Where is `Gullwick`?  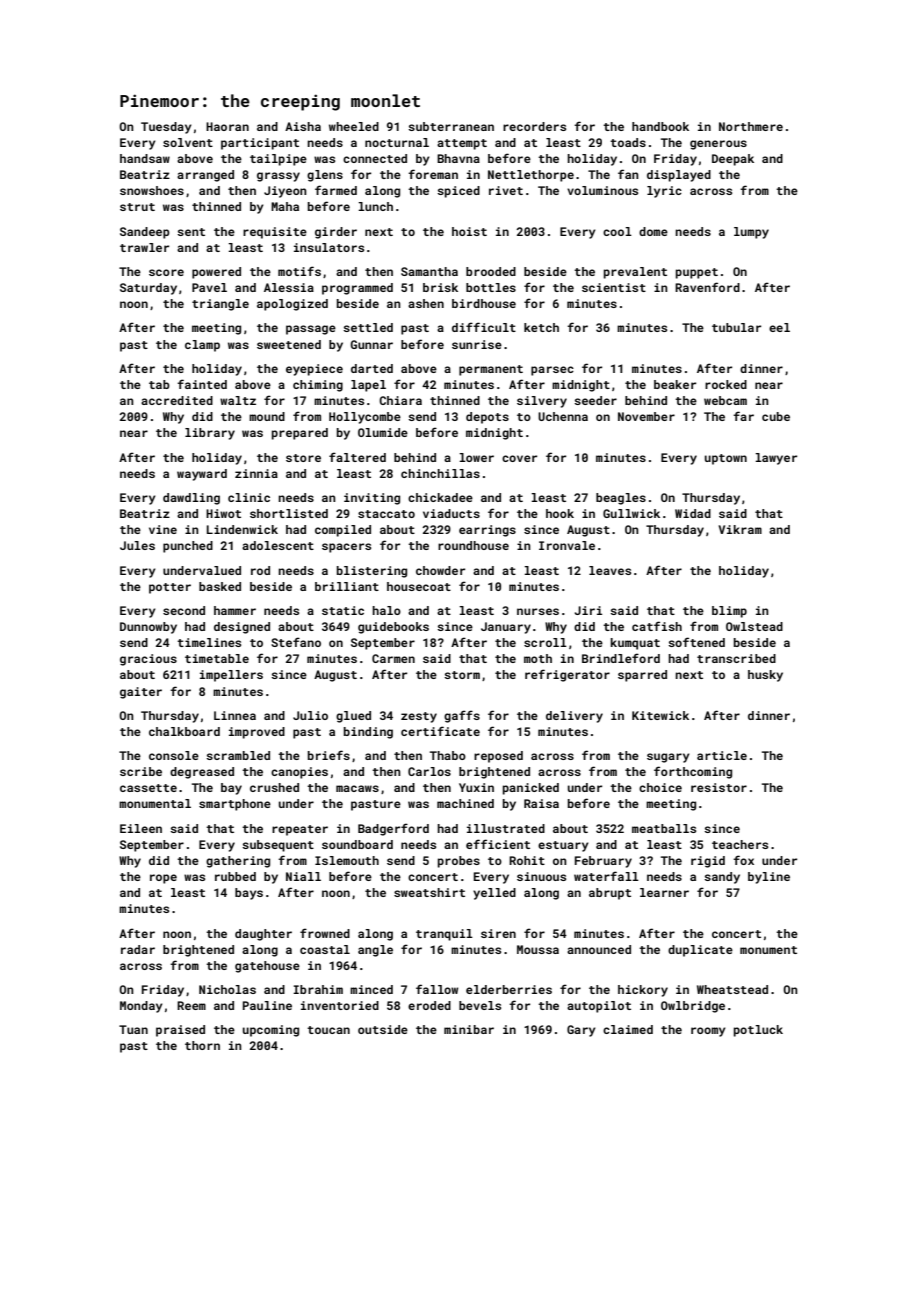
Gullwick is located at coordinates (631, 513).
